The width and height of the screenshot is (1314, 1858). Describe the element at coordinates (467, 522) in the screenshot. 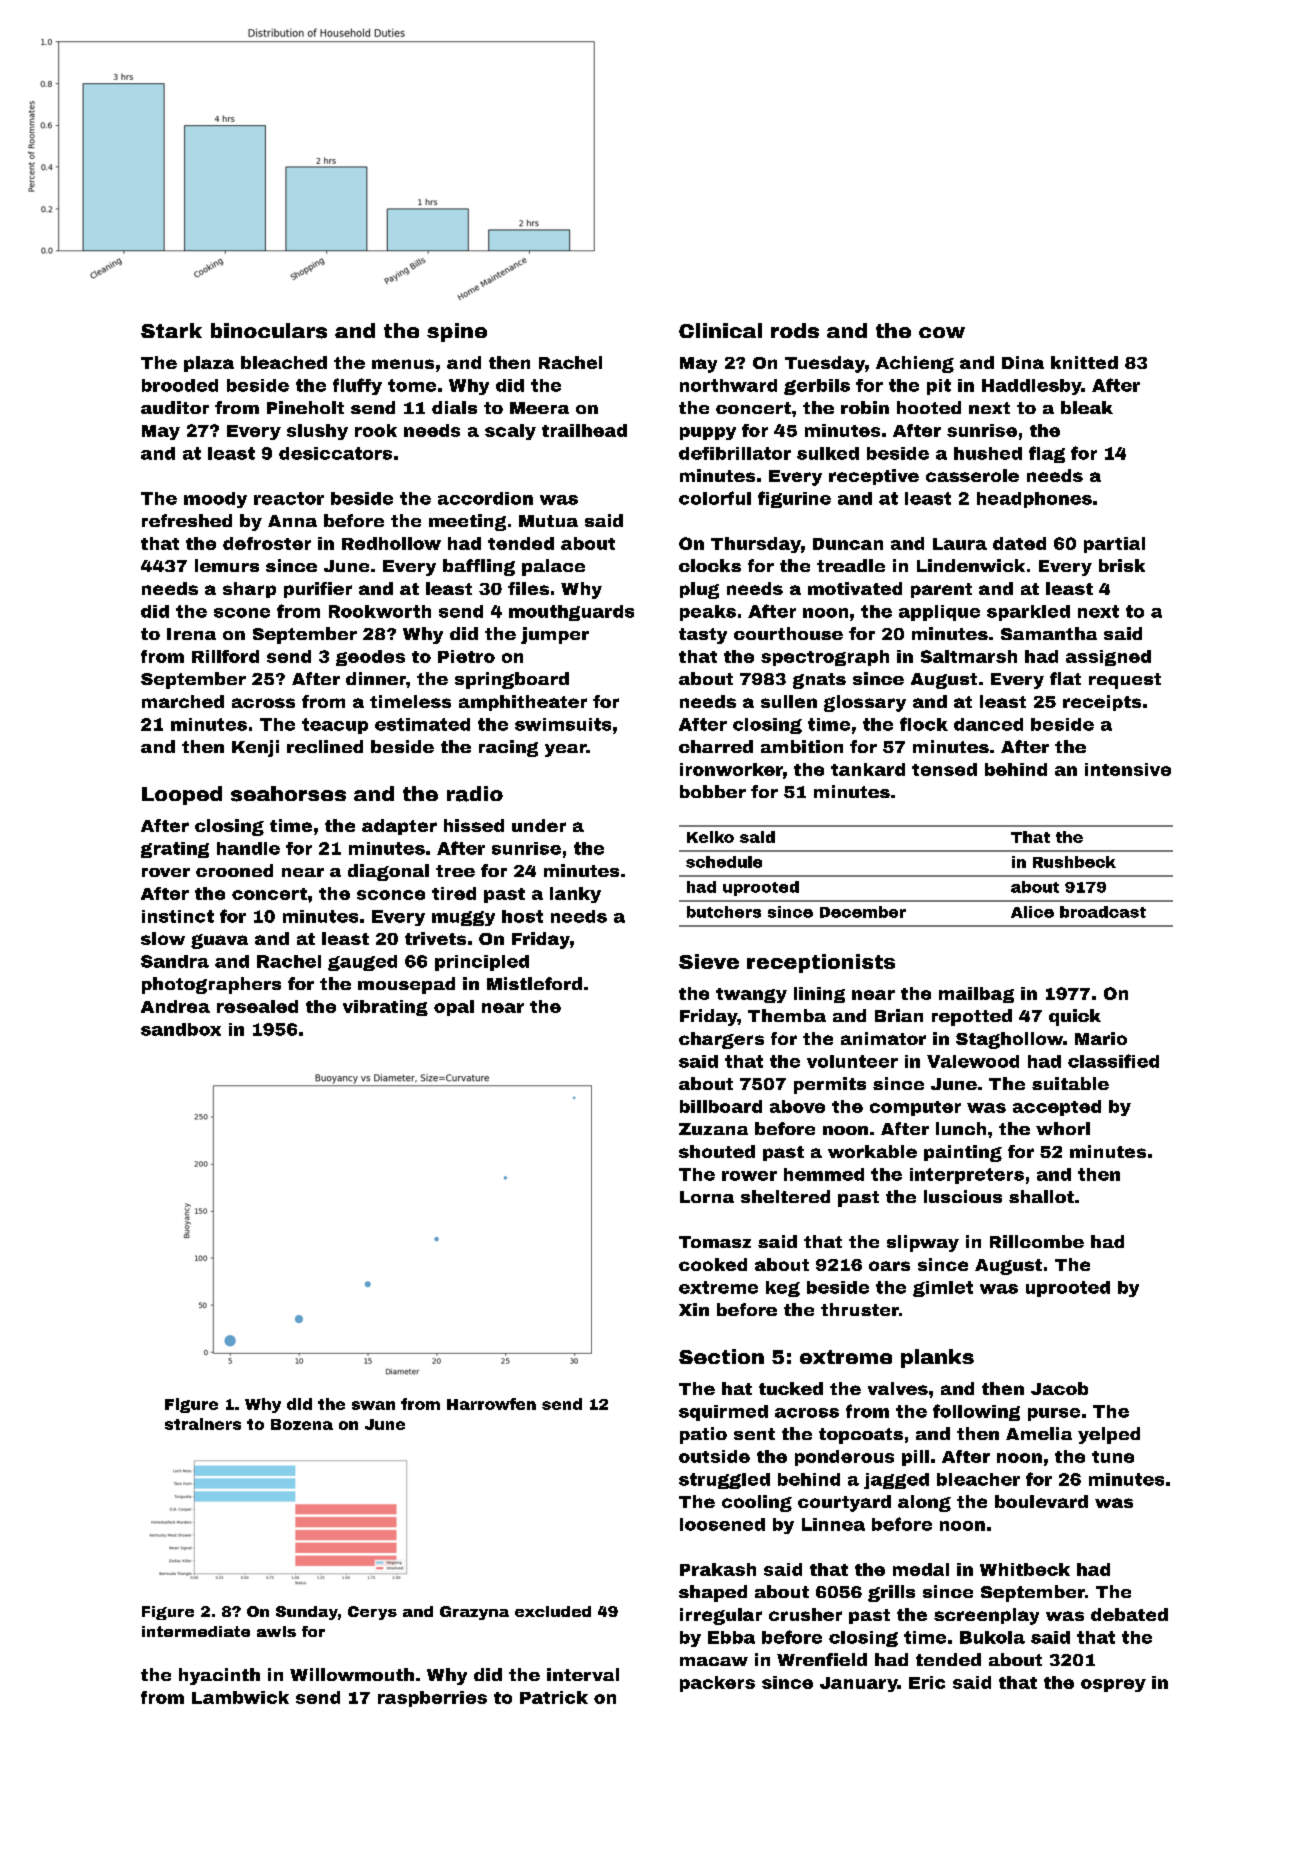

I see `meeting` at that location.
